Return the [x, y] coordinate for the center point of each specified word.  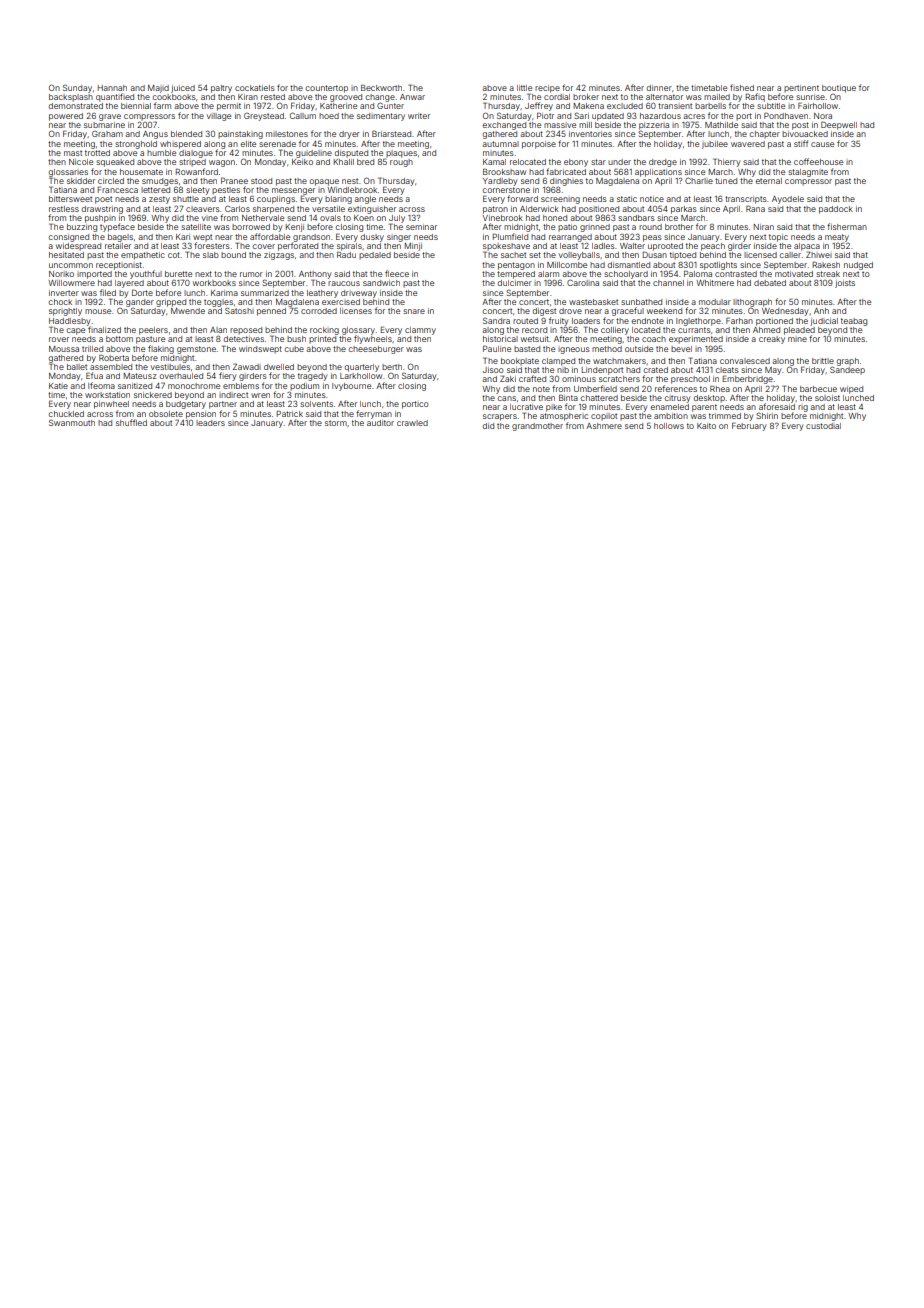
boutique [839, 89]
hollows [669, 426]
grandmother [537, 427]
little [524, 88]
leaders [210, 423]
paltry [221, 89]
